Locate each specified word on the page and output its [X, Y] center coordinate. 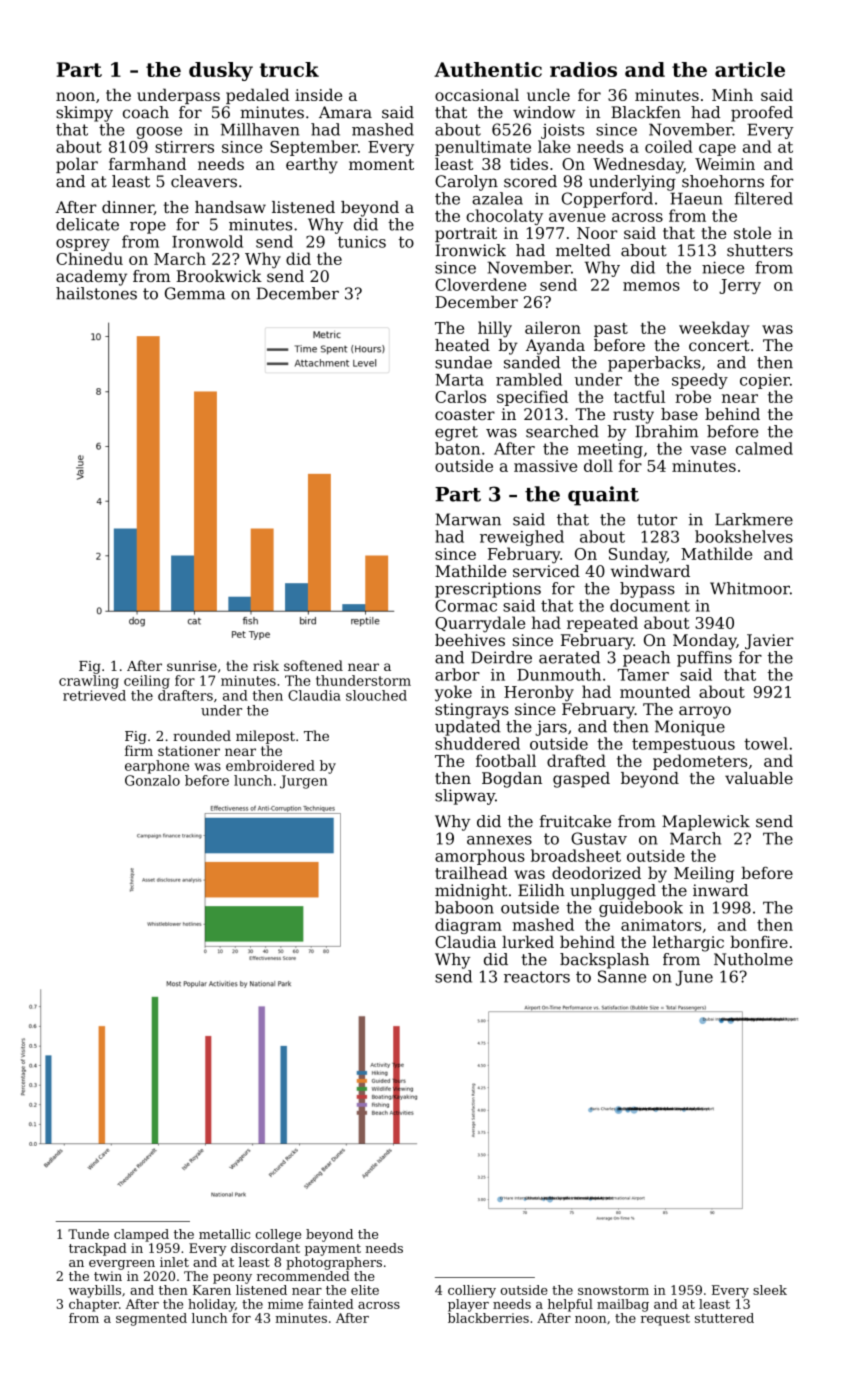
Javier [769, 642]
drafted [576, 760]
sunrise [192, 666]
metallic [224, 1234]
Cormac [466, 605]
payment [333, 1250]
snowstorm [613, 1290]
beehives [470, 640]
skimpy [84, 114]
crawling [89, 682]
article [750, 69]
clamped [141, 1235]
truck [289, 69]
